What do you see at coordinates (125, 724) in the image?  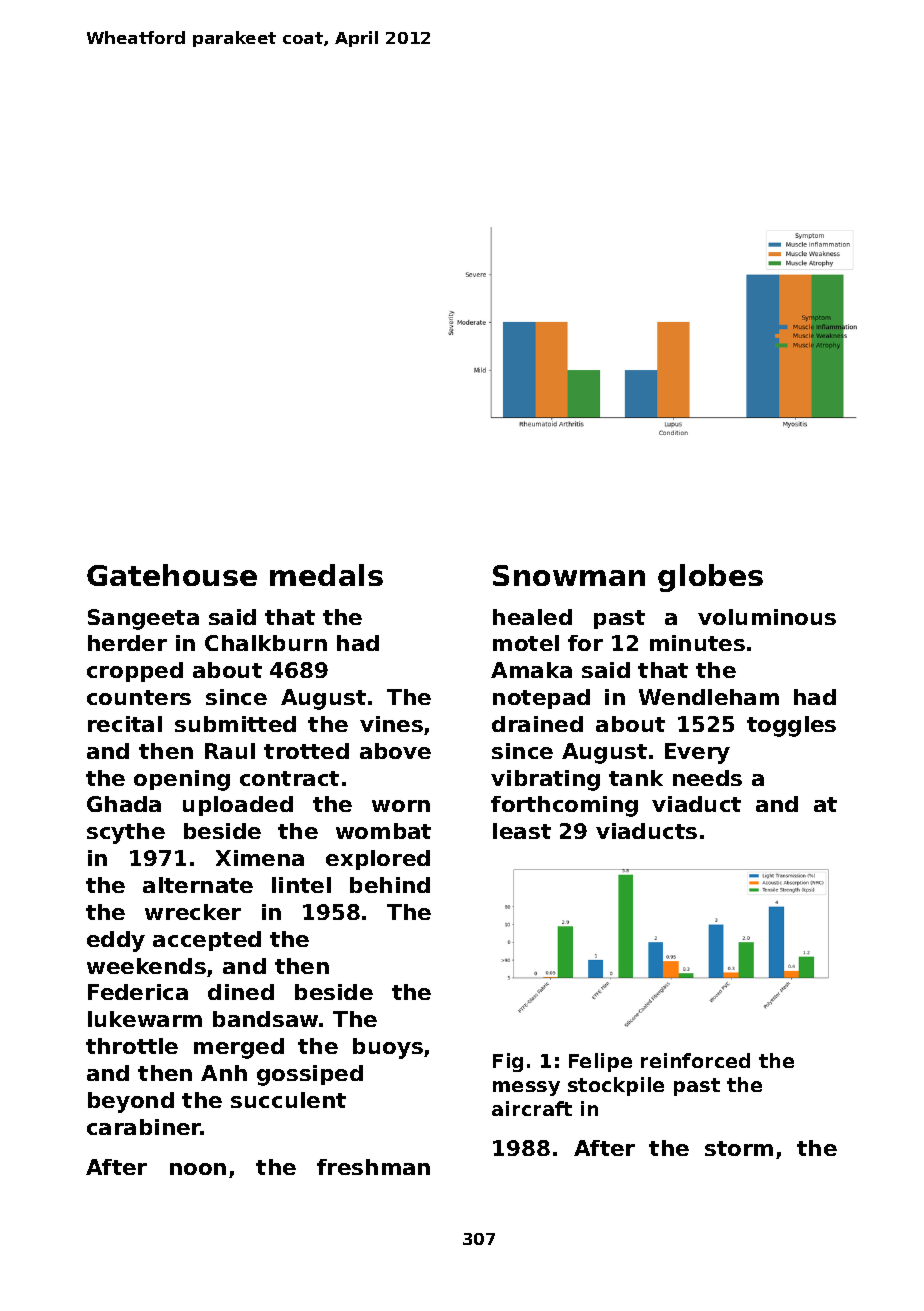 I see `recital` at bounding box center [125, 724].
